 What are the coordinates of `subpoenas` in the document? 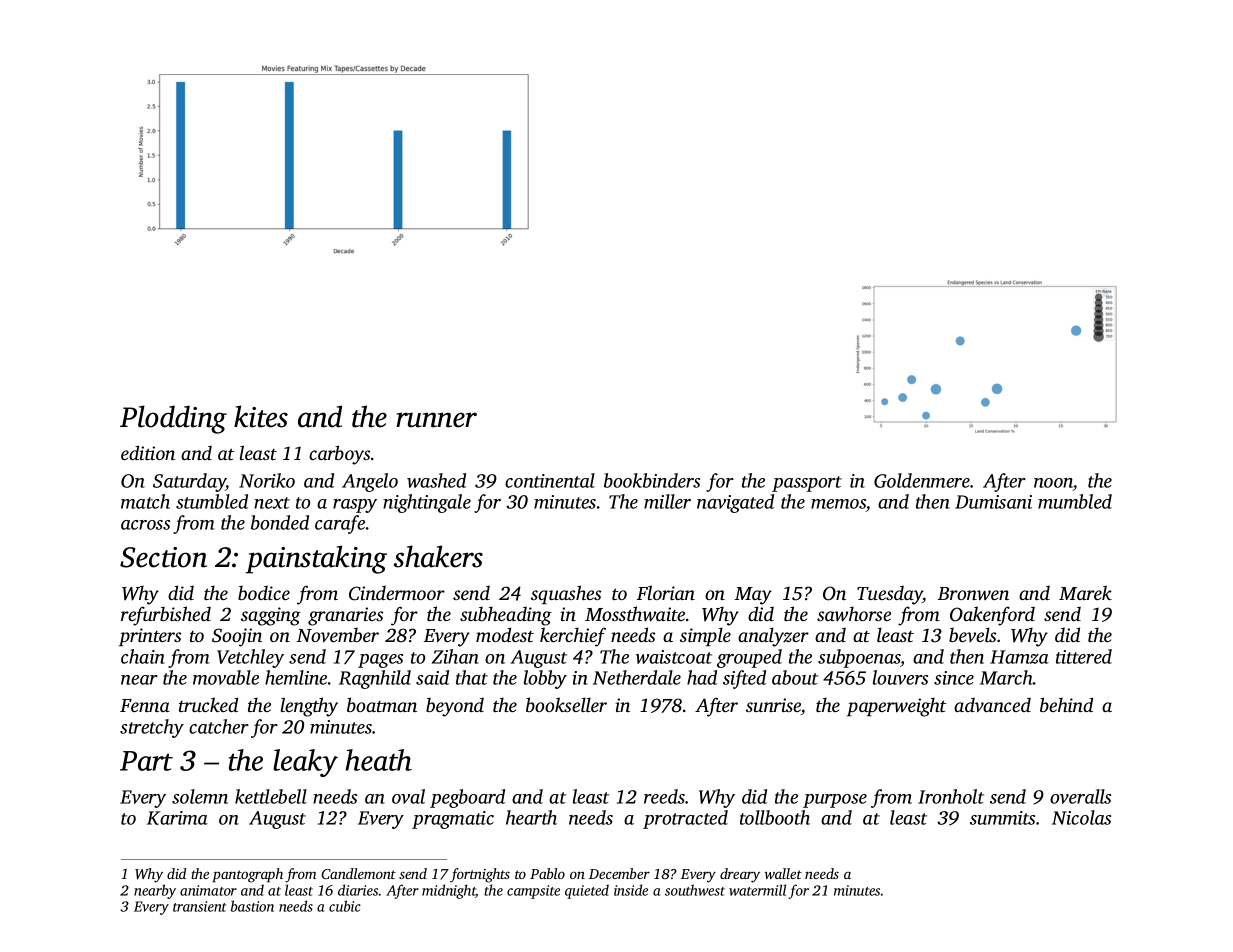 It's located at (859, 658).
